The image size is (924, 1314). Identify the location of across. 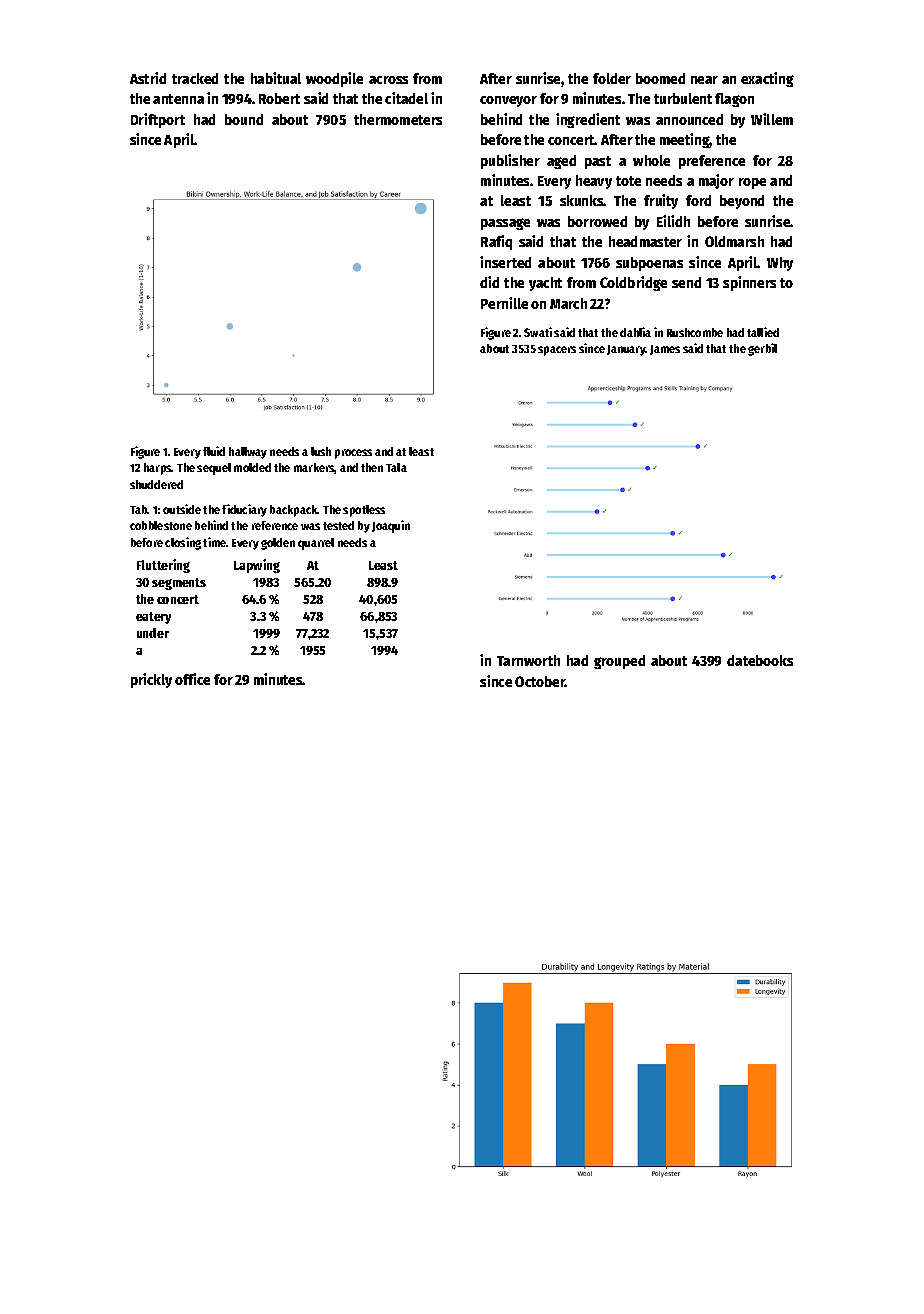
(388, 80).
